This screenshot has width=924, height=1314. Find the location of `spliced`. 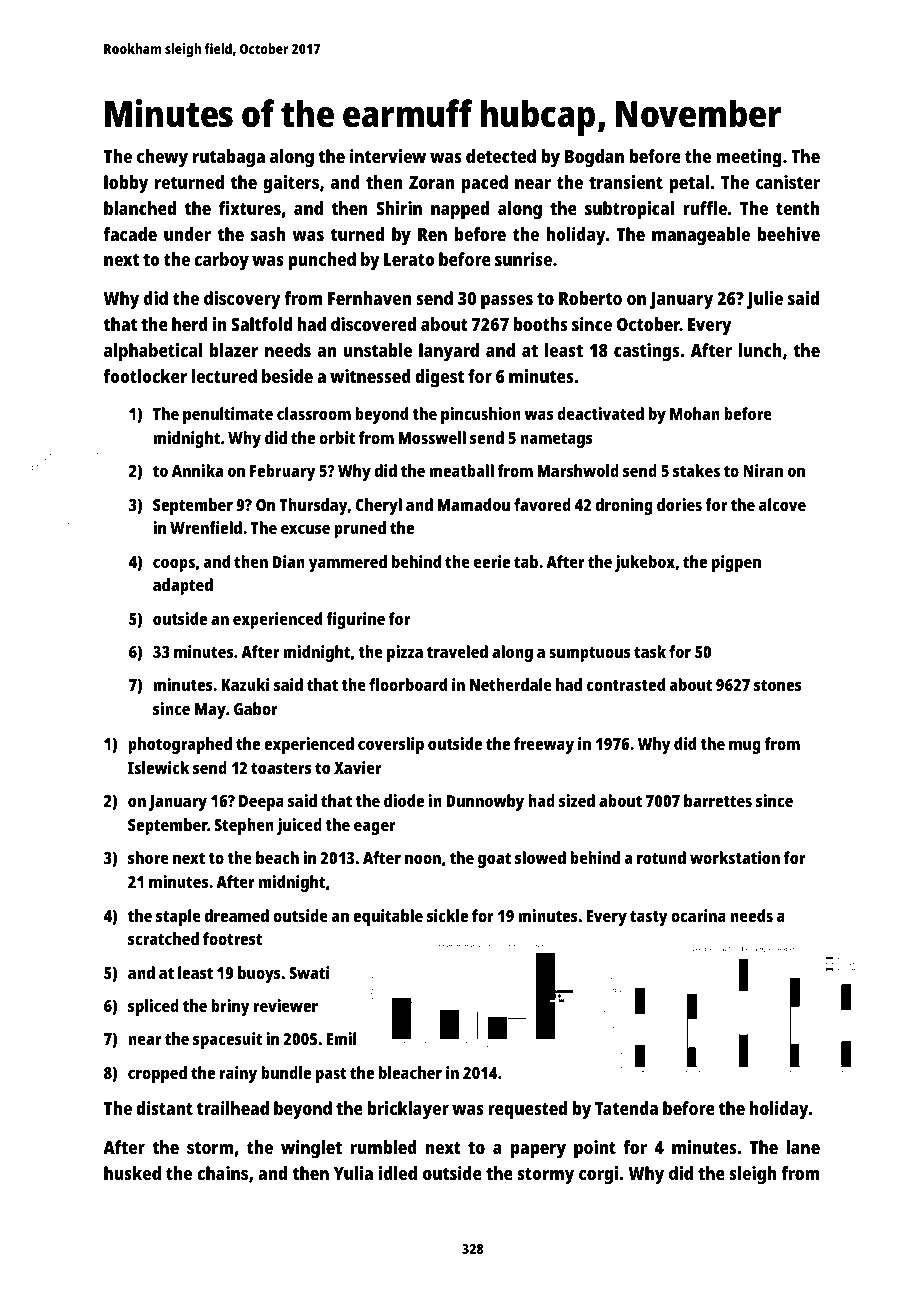

spliced is located at coordinates (153, 1007).
